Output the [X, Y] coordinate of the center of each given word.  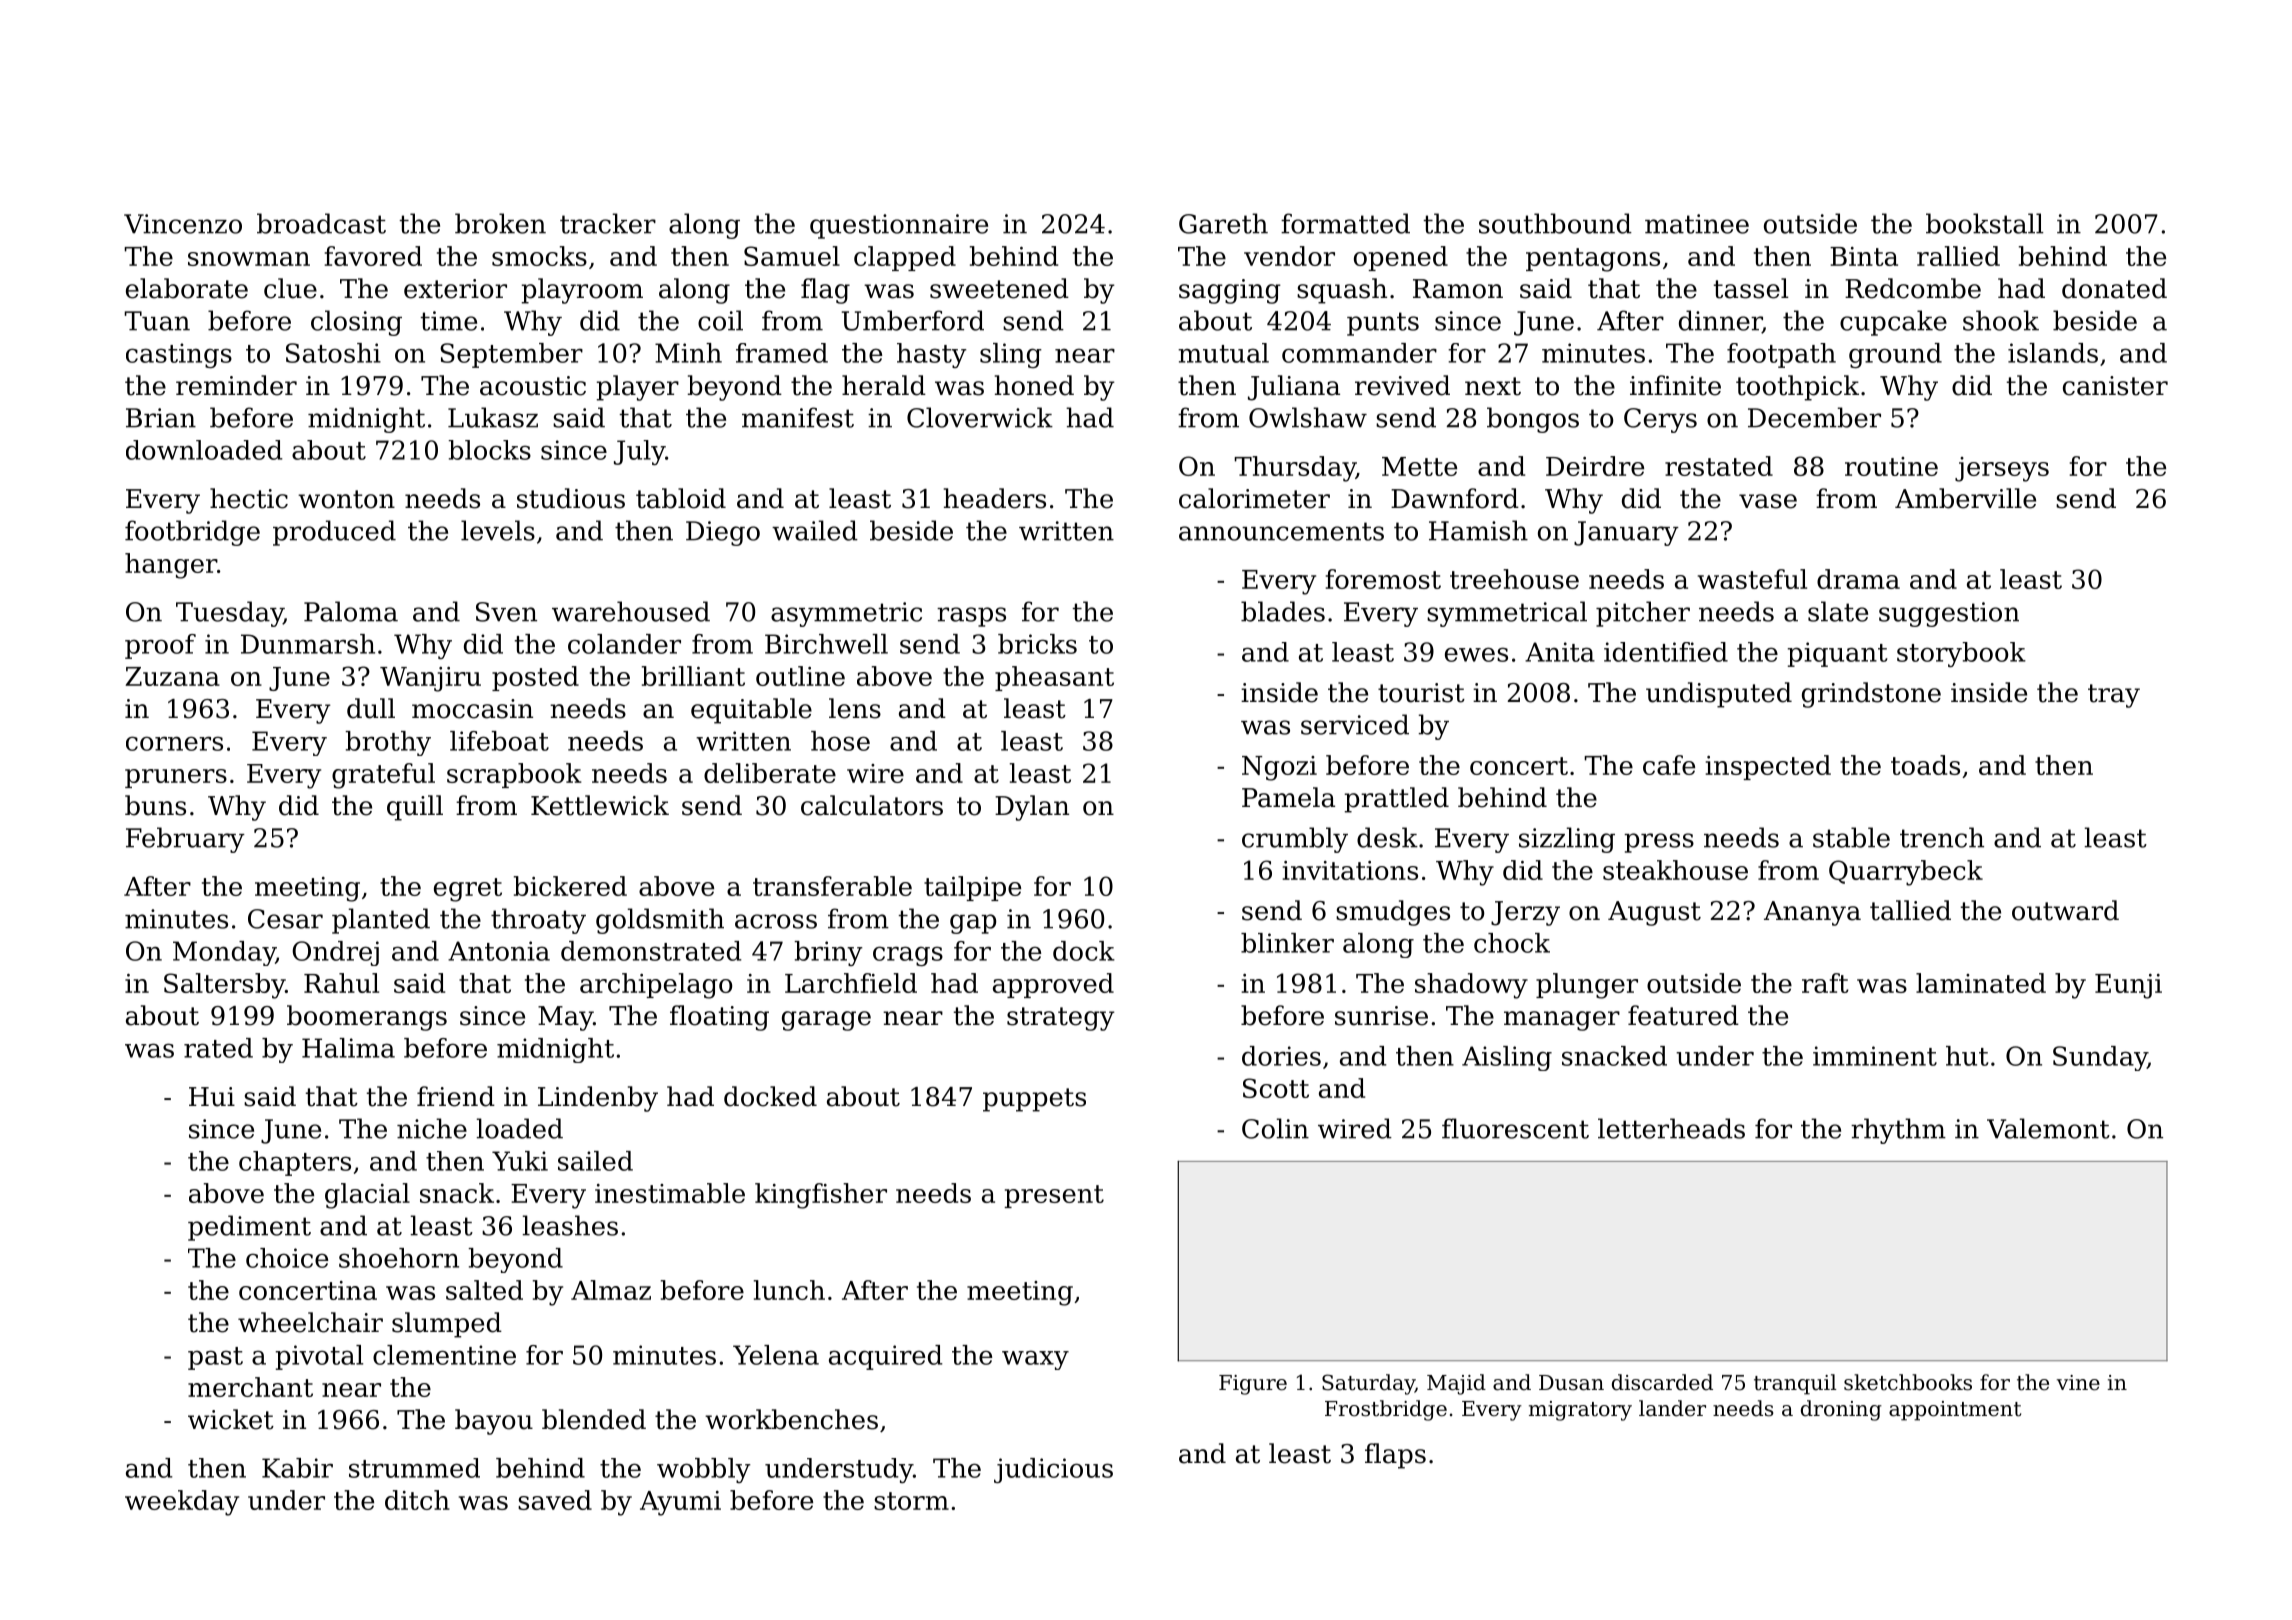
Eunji [2128, 986]
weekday [182, 1503]
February [185, 840]
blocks [489, 450]
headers [995, 498]
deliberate [770, 773]
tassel [1751, 288]
